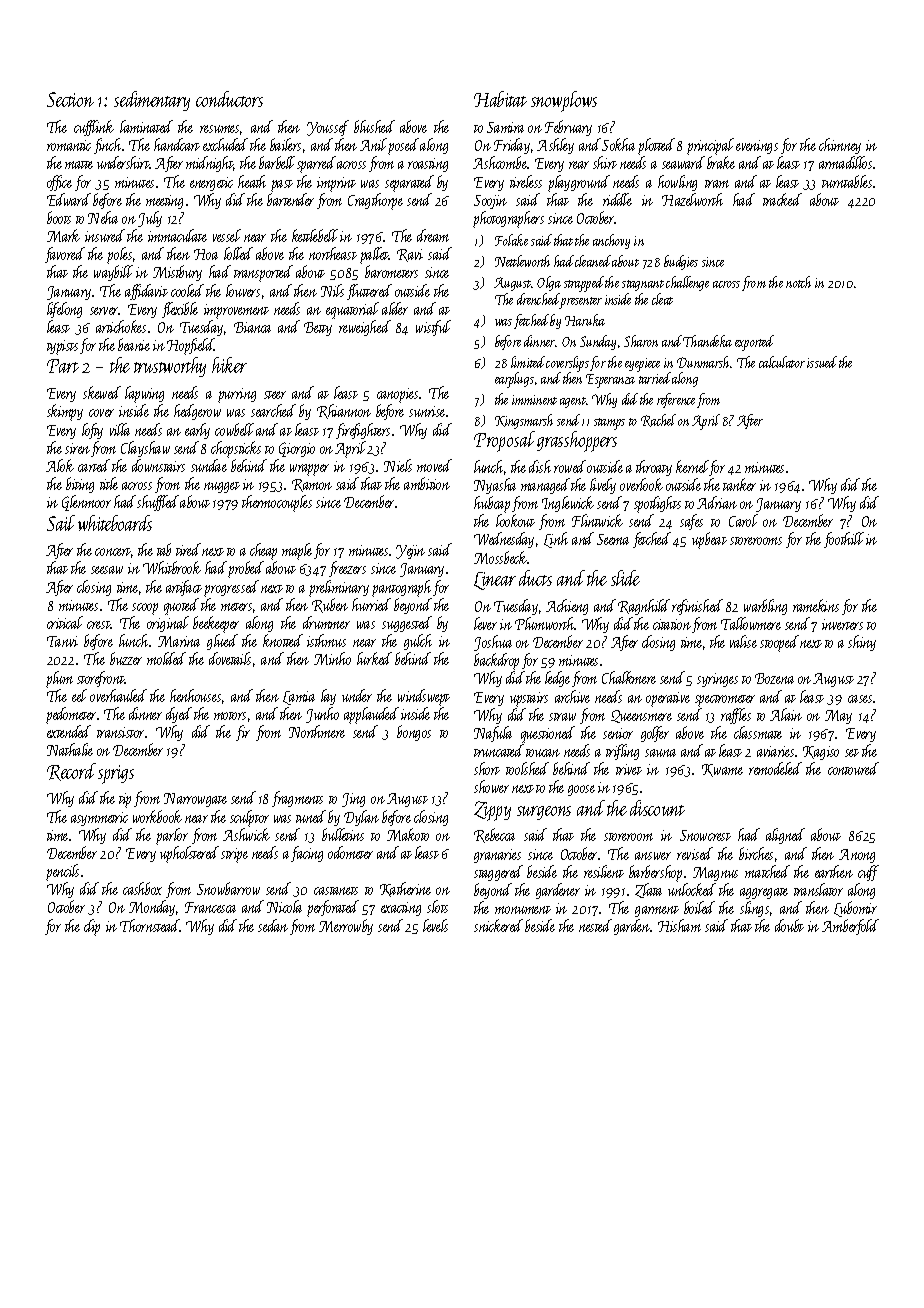 Image resolution: width=924 pixels, height=1308 pixels. I want to click on conductors, so click(229, 99).
